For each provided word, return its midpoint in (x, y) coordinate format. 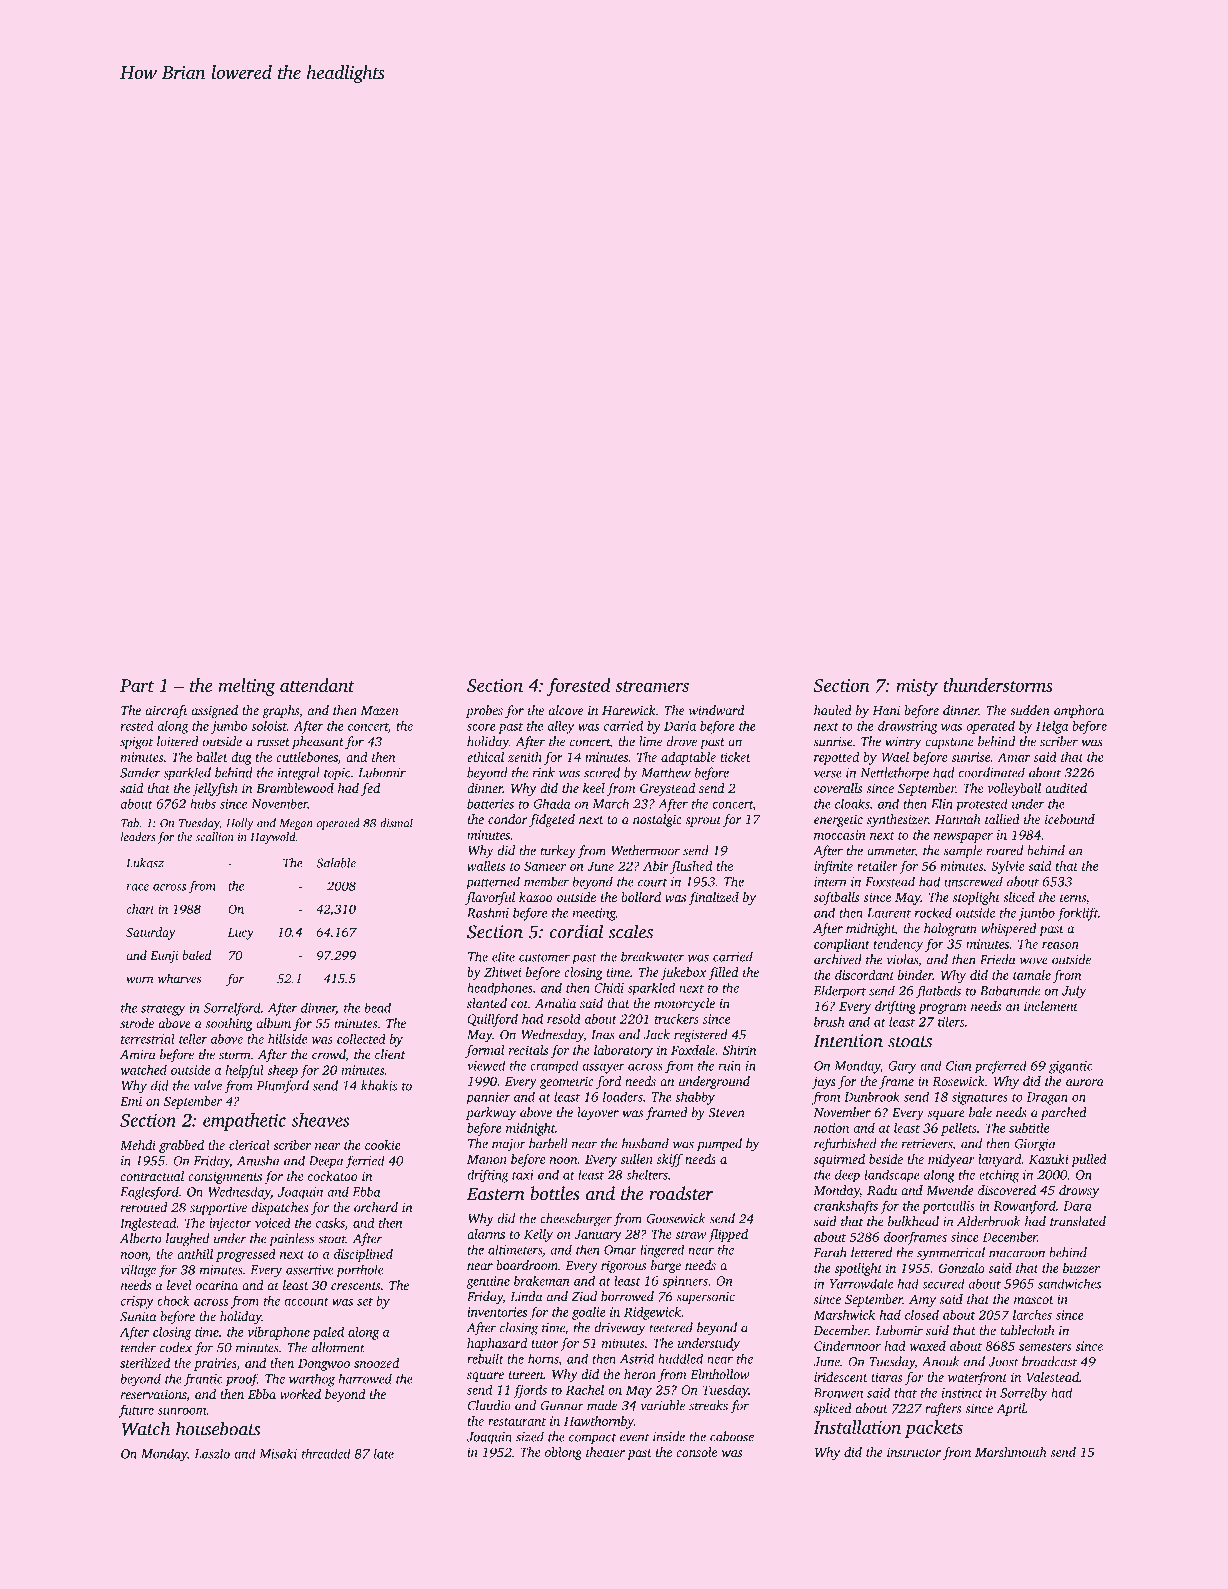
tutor (545, 1344)
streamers (652, 686)
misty (917, 687)
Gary (902, 1067)
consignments (225, 1177)
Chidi (609, 987)
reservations (153, 1394)
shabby (695, 1098)
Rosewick (958, 1081)
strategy (163, 1010)
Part (137, 685)
